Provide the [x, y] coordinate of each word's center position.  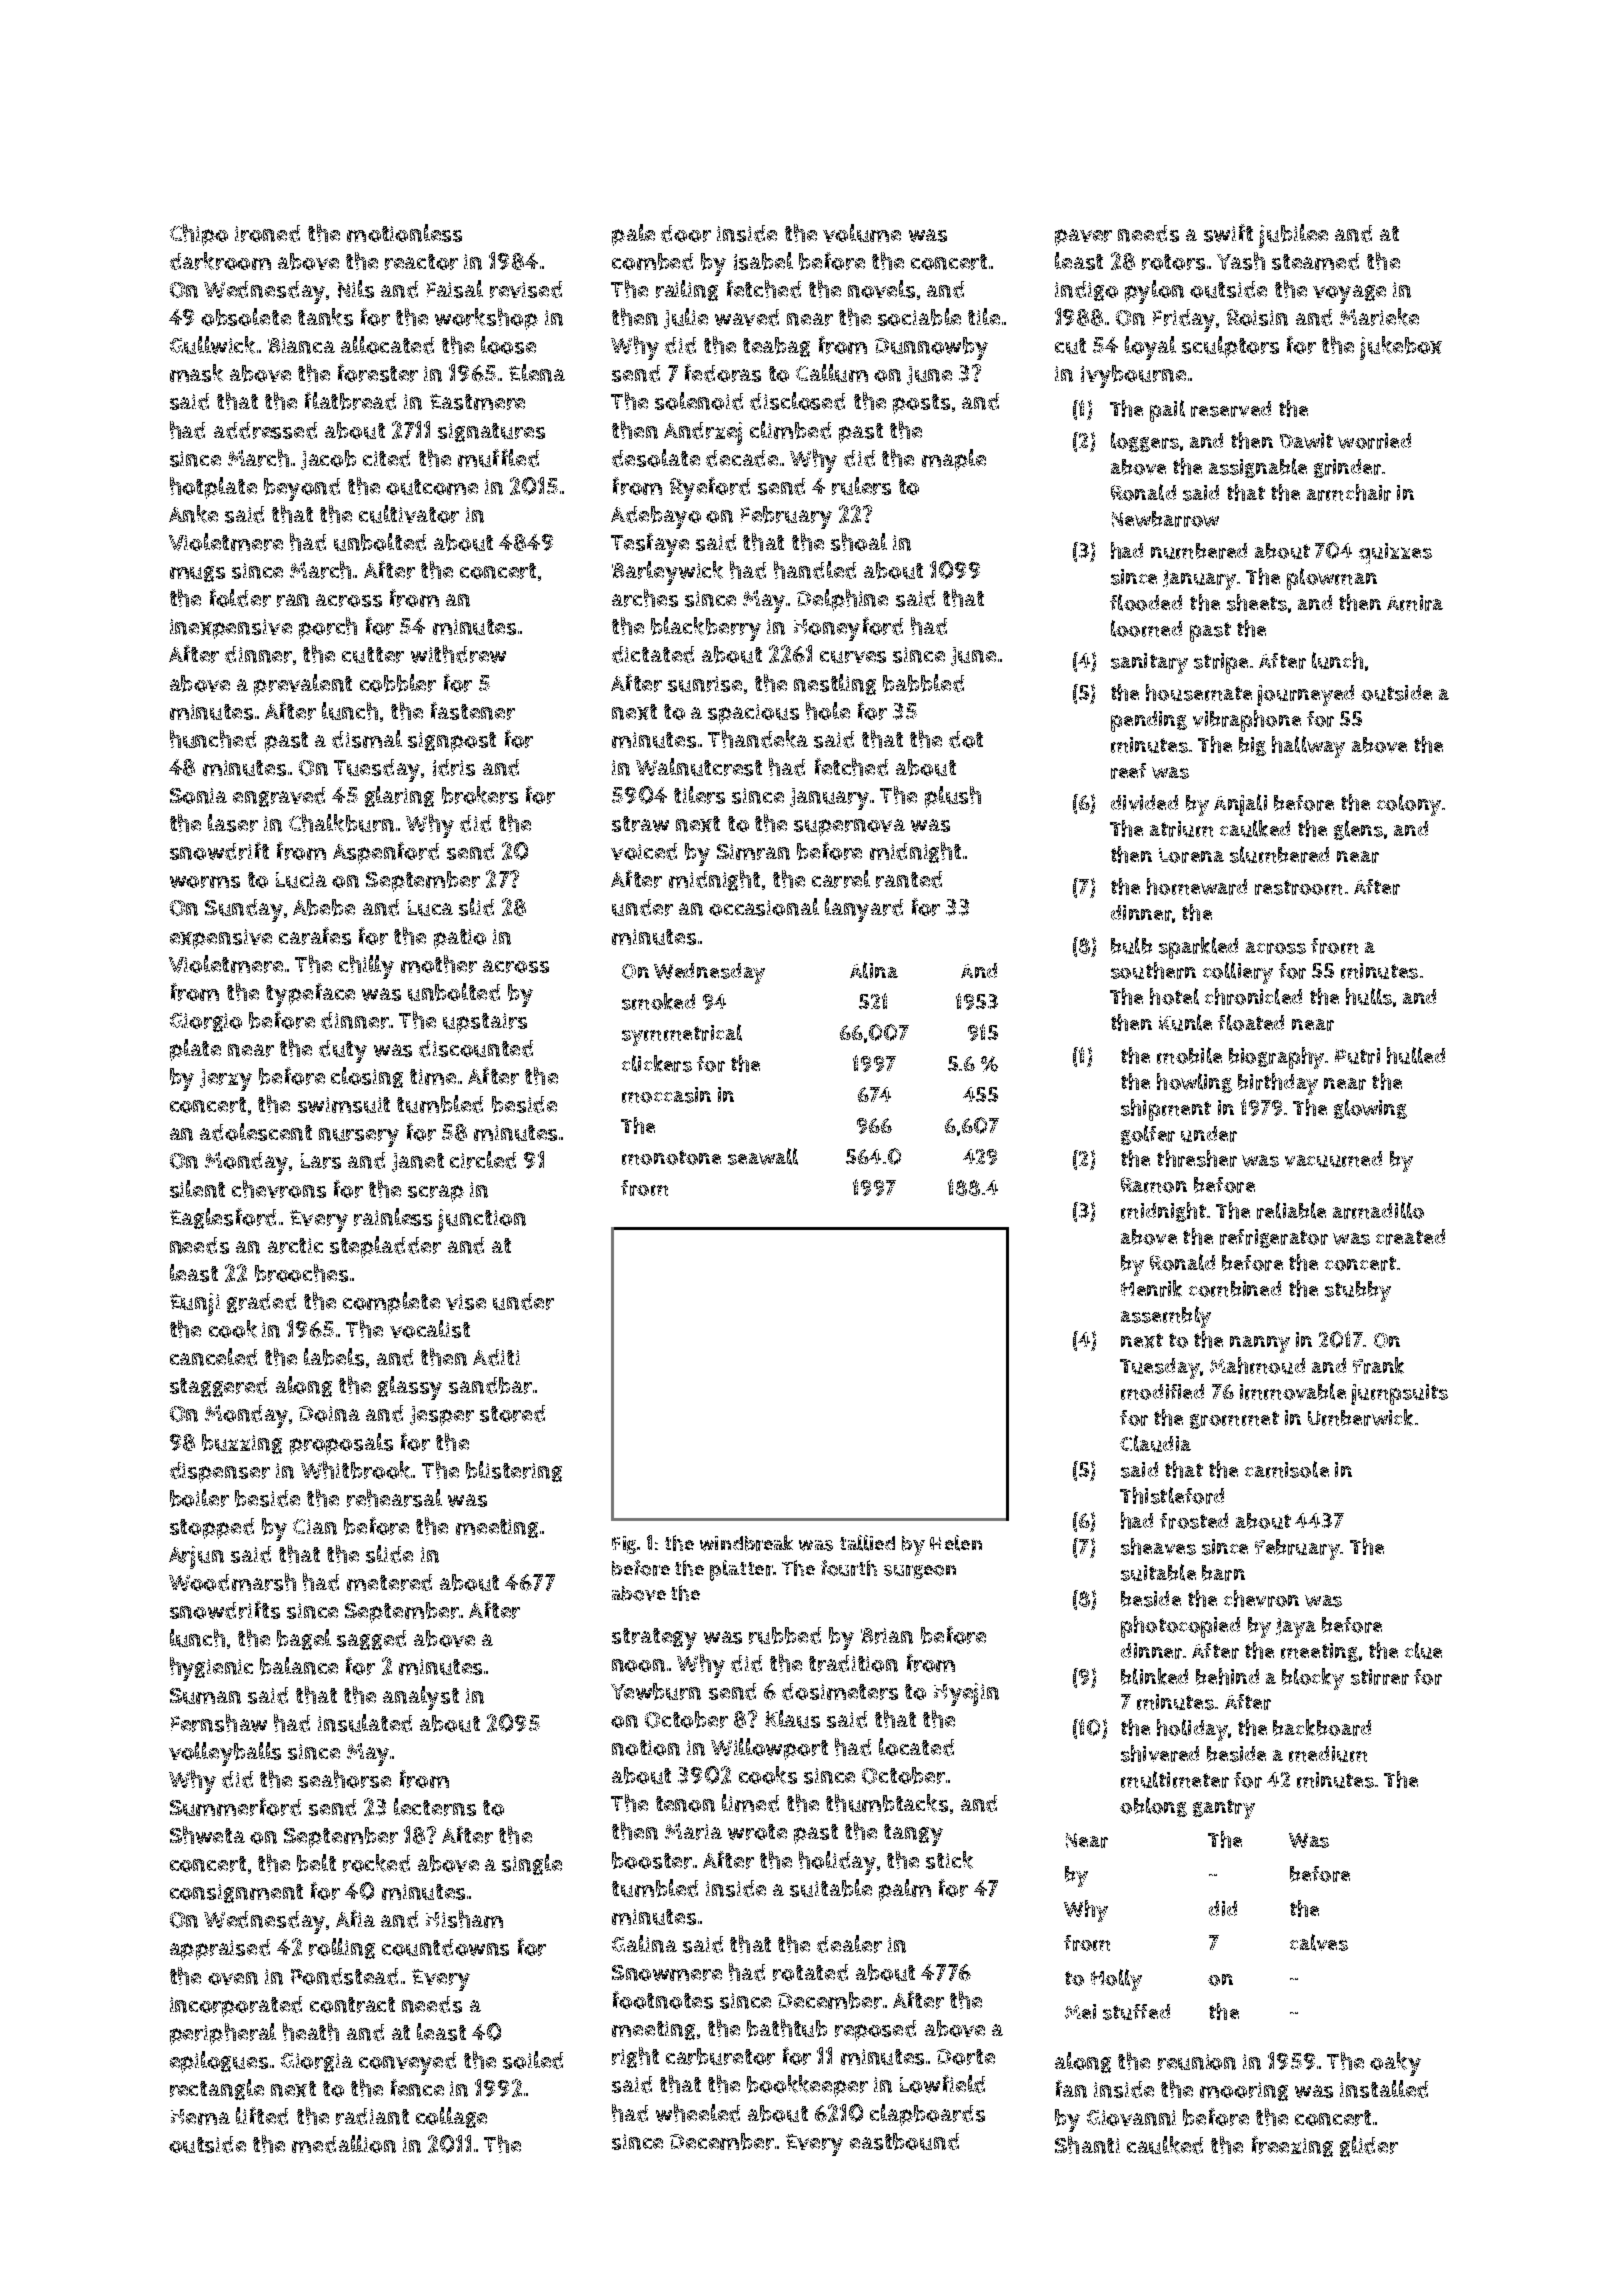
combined [1235, 1289]
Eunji [195, 1304]
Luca [430, 908]
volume [862, 233]
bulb [1131, 945]
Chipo [199, 235]
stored [512, 1413]
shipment [1166, 1110]
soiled [533, 2060]
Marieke [1379, 317]
